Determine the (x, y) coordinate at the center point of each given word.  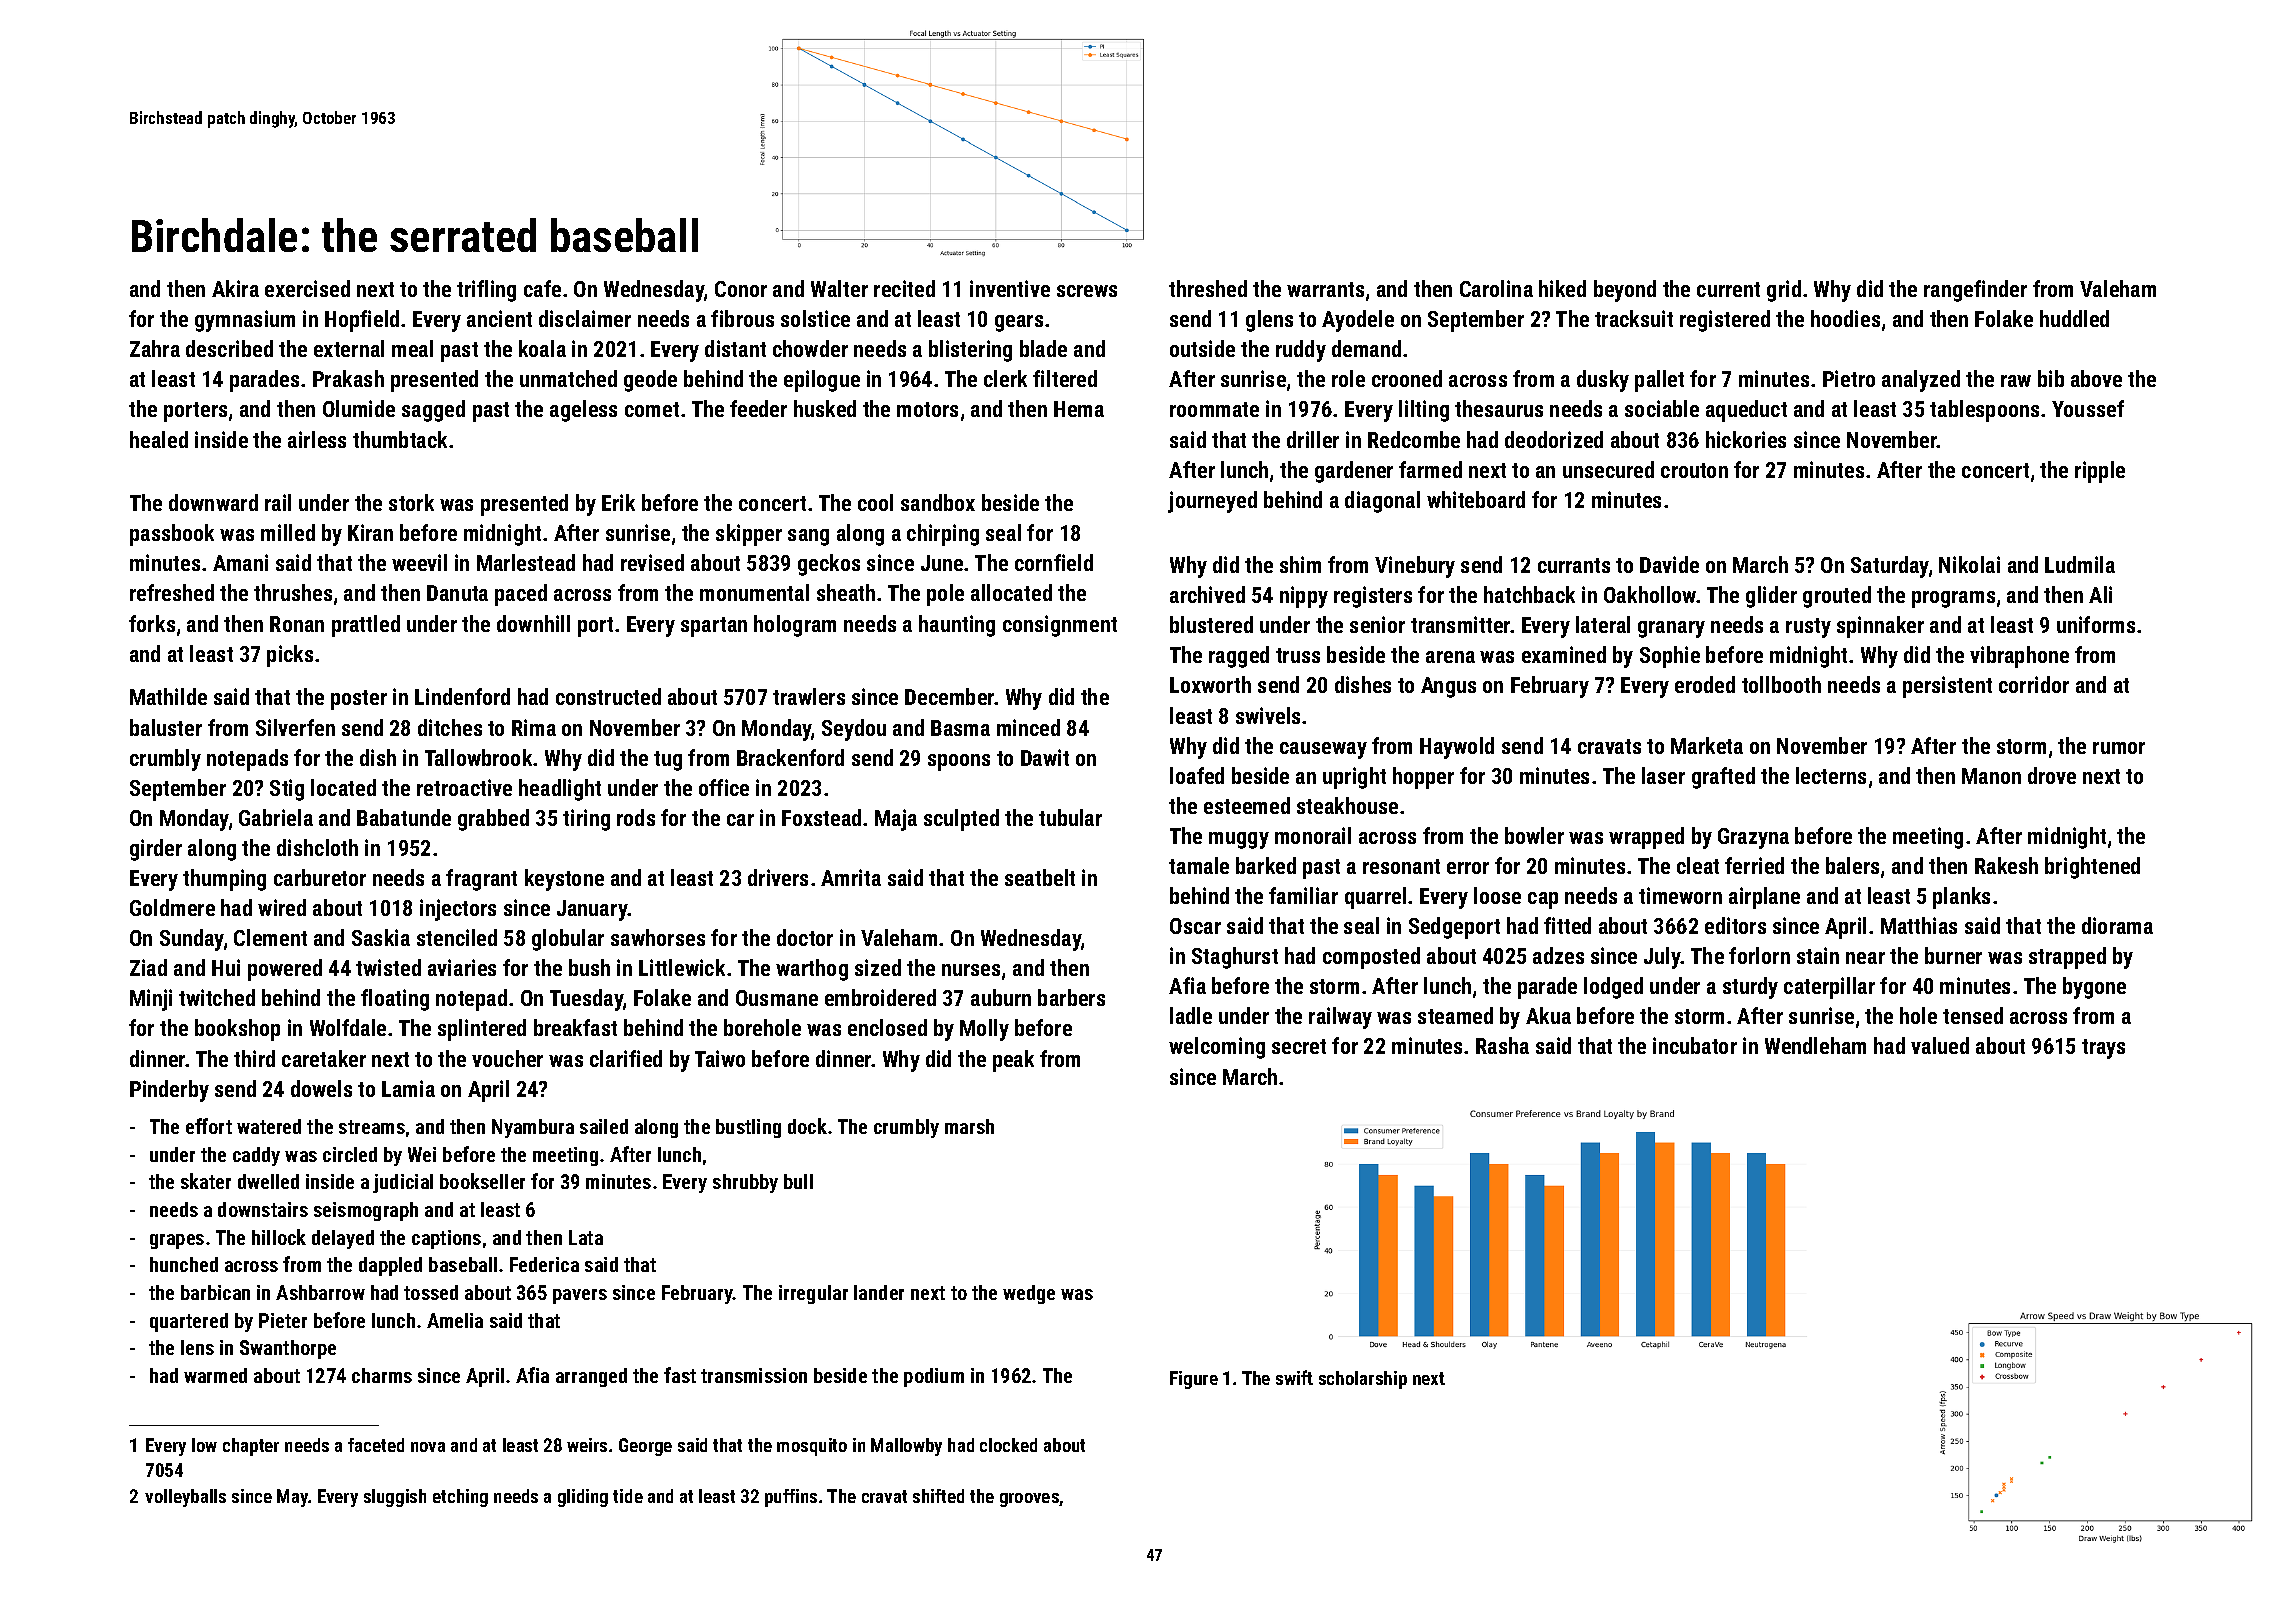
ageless (583, 411)
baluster (166, 727)
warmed (215, 1375)
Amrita (851, 877)
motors (927, 409)
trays (2103, 1049)
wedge (1029, 1294)
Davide (1669, 564)
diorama (2117, 925)
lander (879, 1292)
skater (206, 1181)
